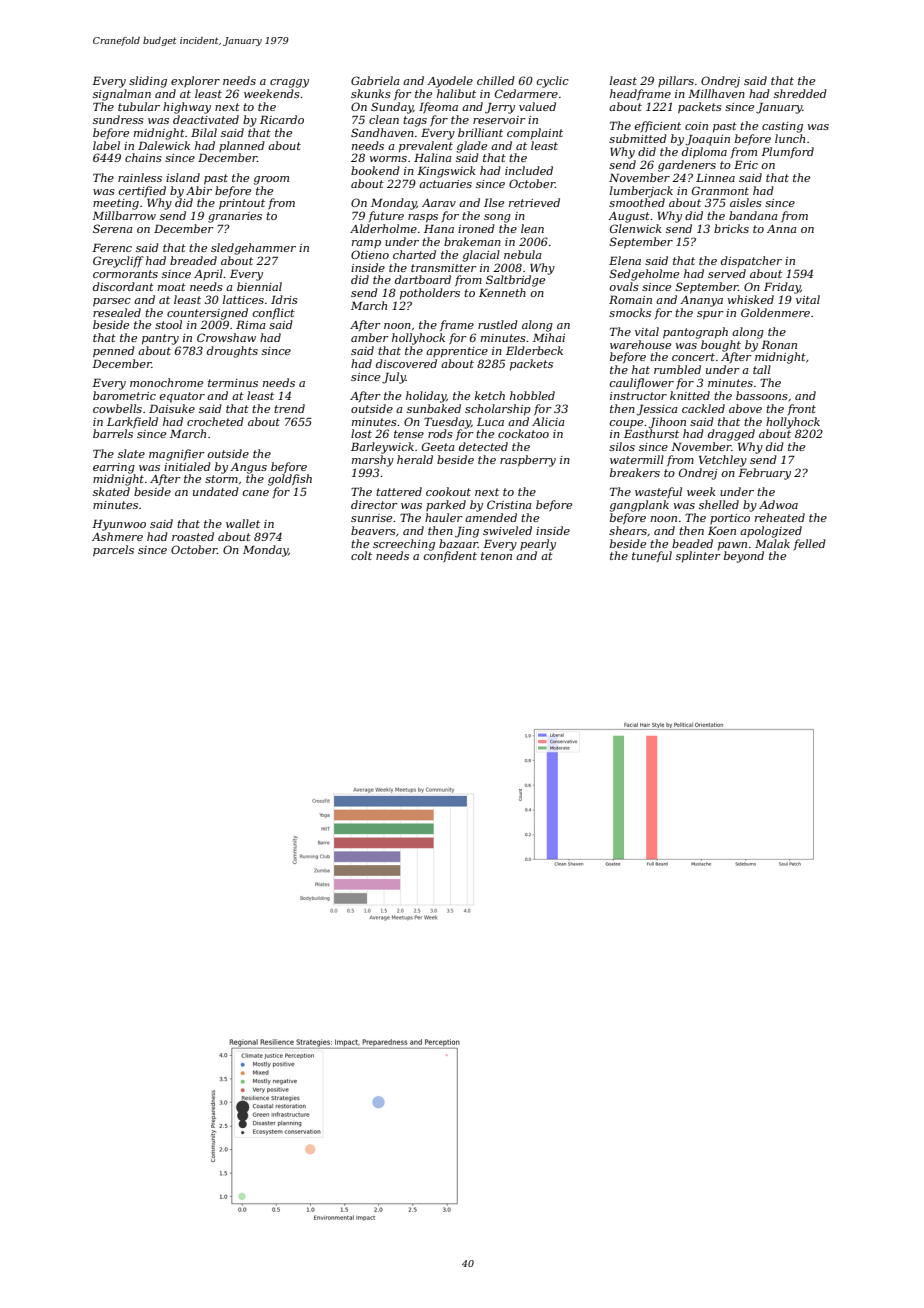  Describe the element at coordinates (232, 352) in the document. I see `droughts` at that location.
